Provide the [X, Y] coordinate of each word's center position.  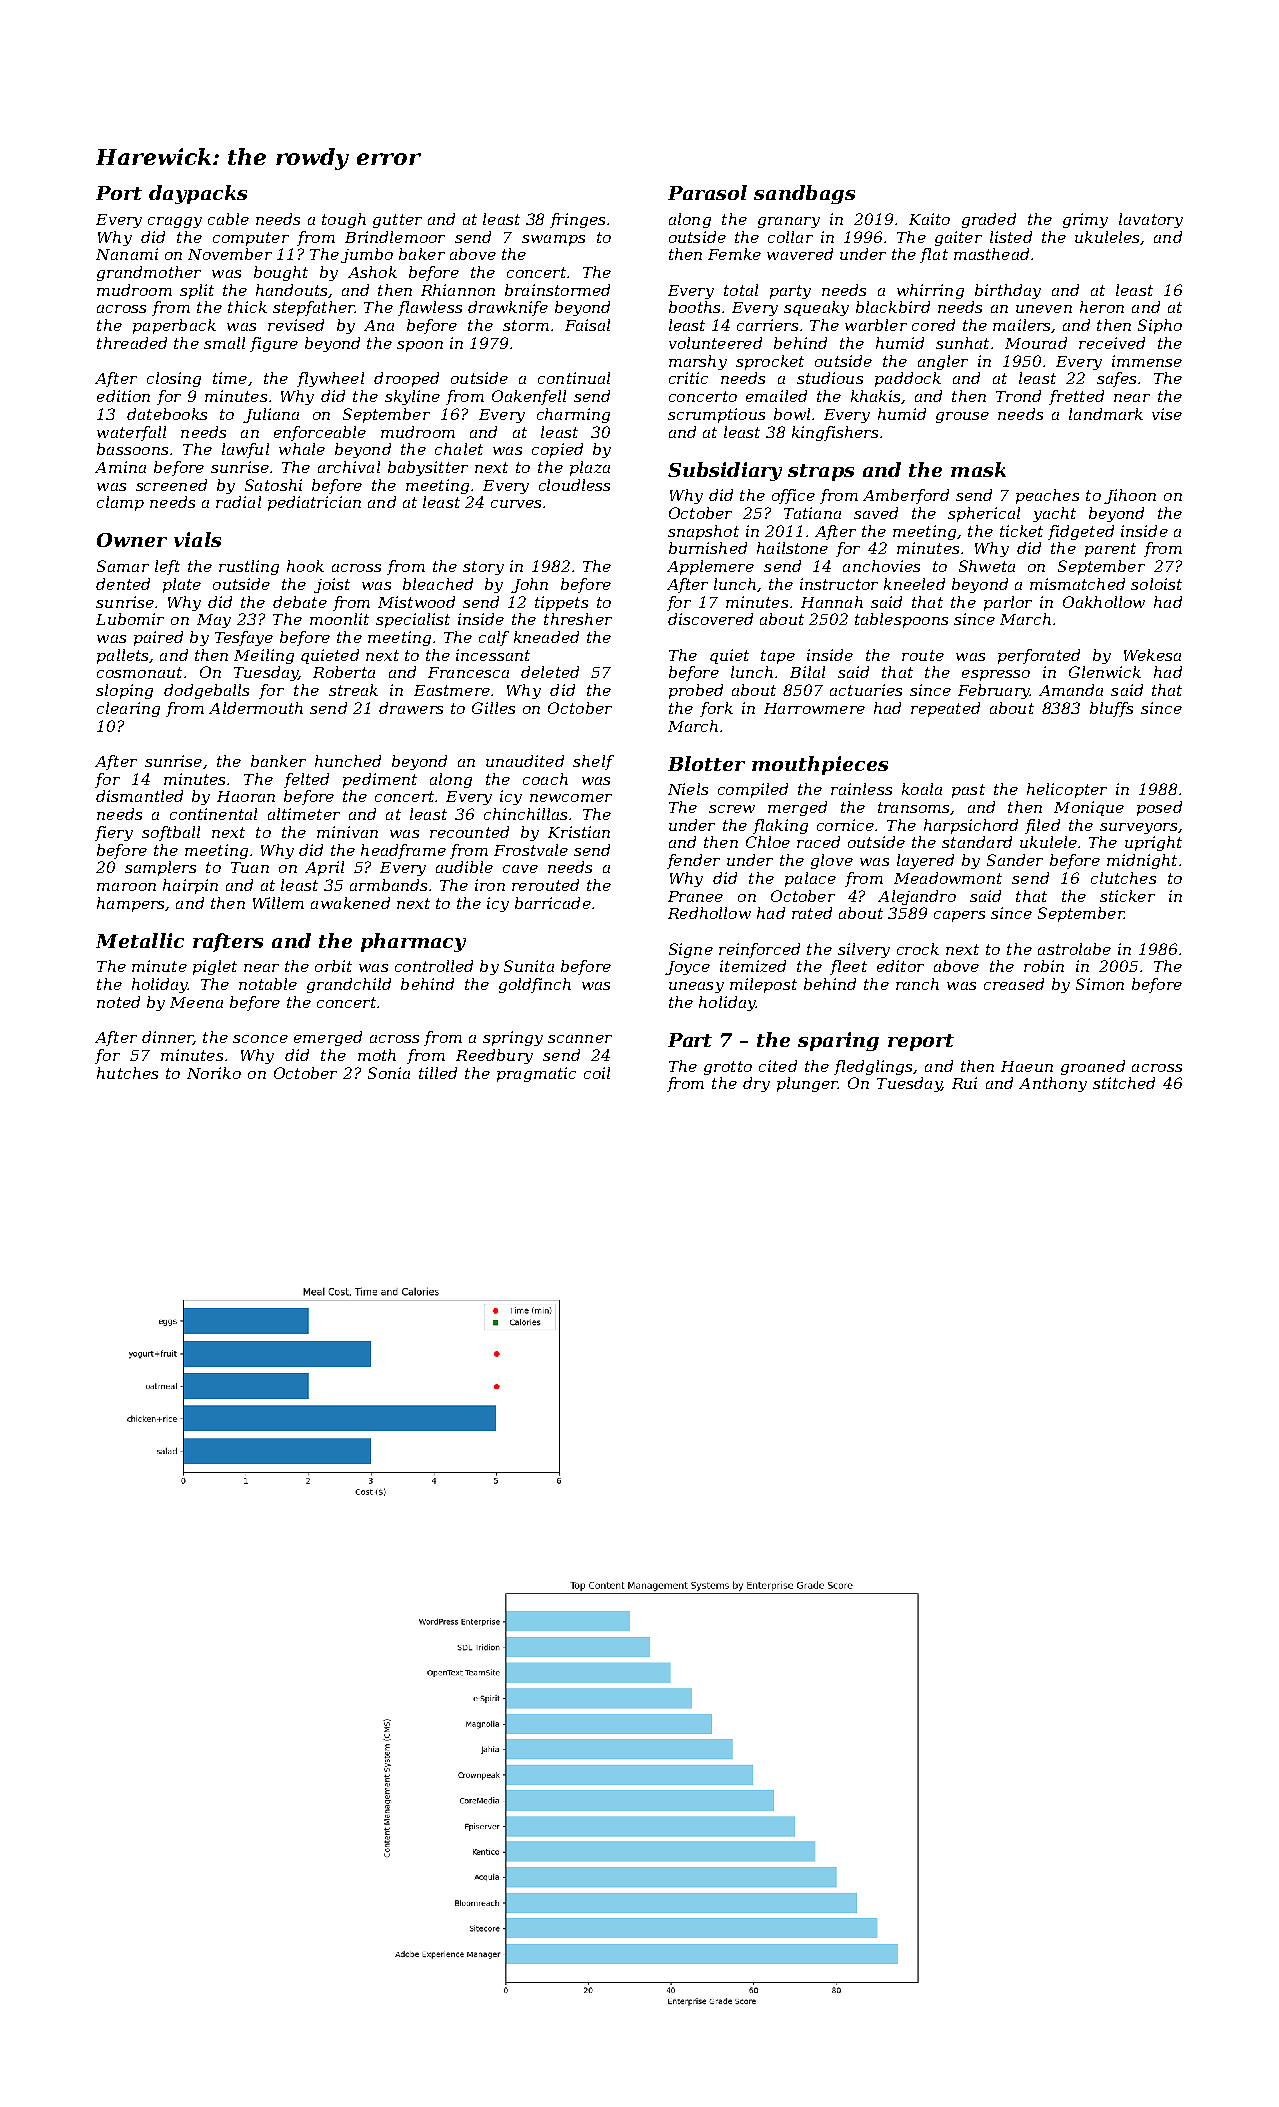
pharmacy [413, 942]
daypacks [198, 194]
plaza [590, 468]
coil [597, 1073]
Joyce [687, 968]
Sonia [389, 1073]
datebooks [167, 414]
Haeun [1027, 1066]
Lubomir [130, 619]
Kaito [929, 219]
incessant [493, 655]
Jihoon [1130, 496]
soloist [1156, 584]
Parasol [707, 192]
